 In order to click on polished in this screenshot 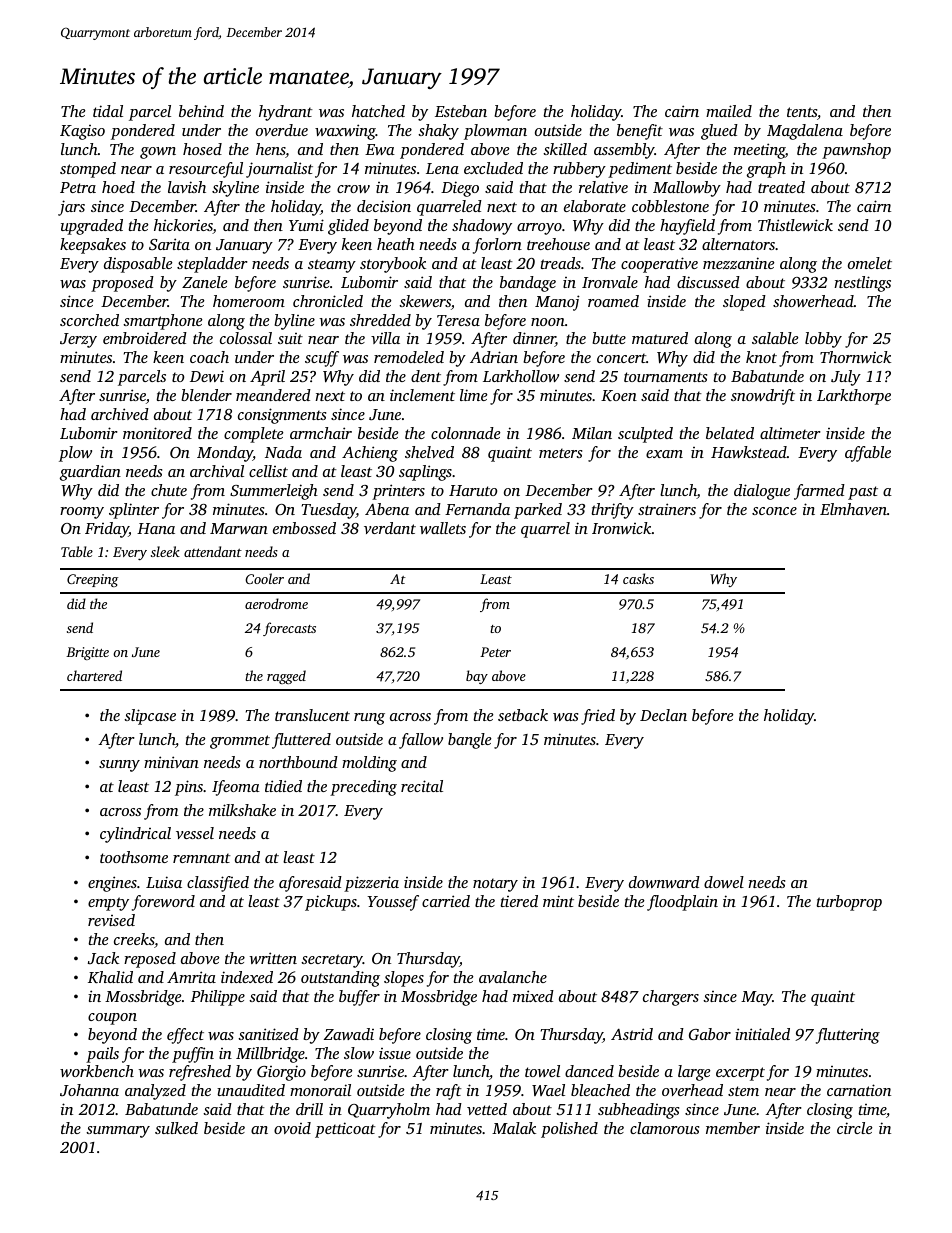, I will do `click(569, 1130)`.
